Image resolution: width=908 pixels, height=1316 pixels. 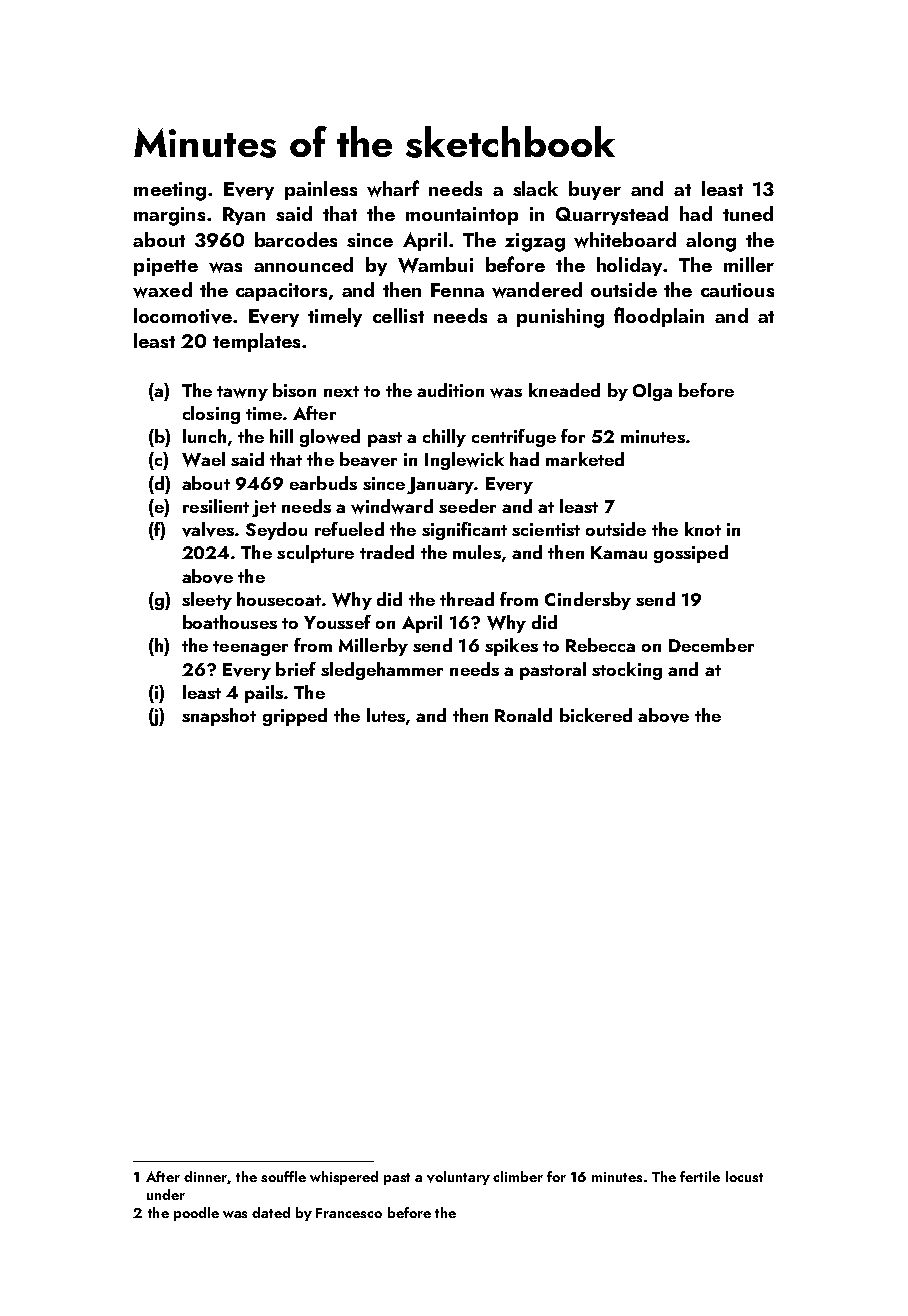 I want to click on voluntary, so click(x=458, y=1178).
